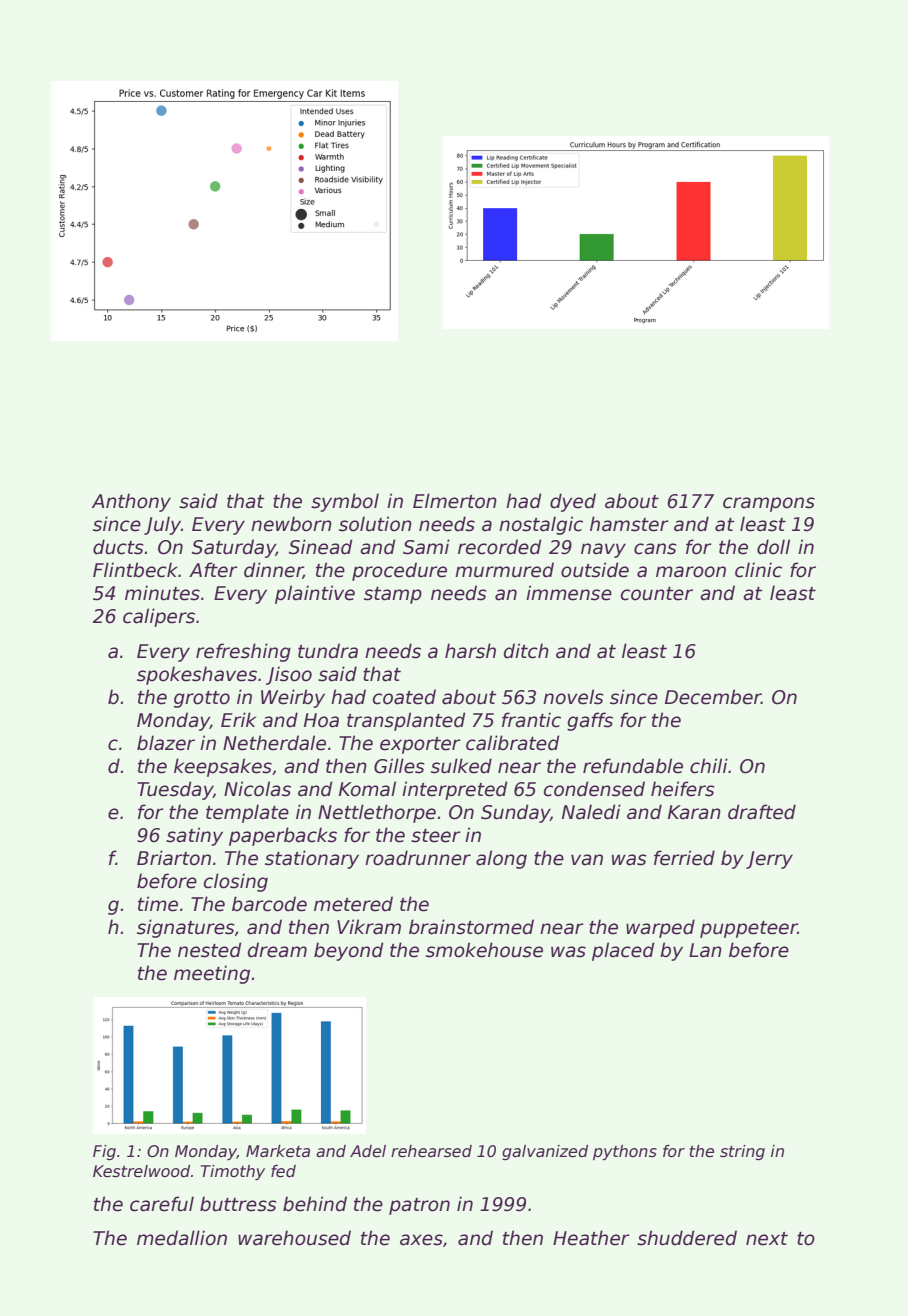 The image size is (908, 1316). Describe the element at coordinates (131, 502) in the screenshot. I see `Anthony` at that location.
